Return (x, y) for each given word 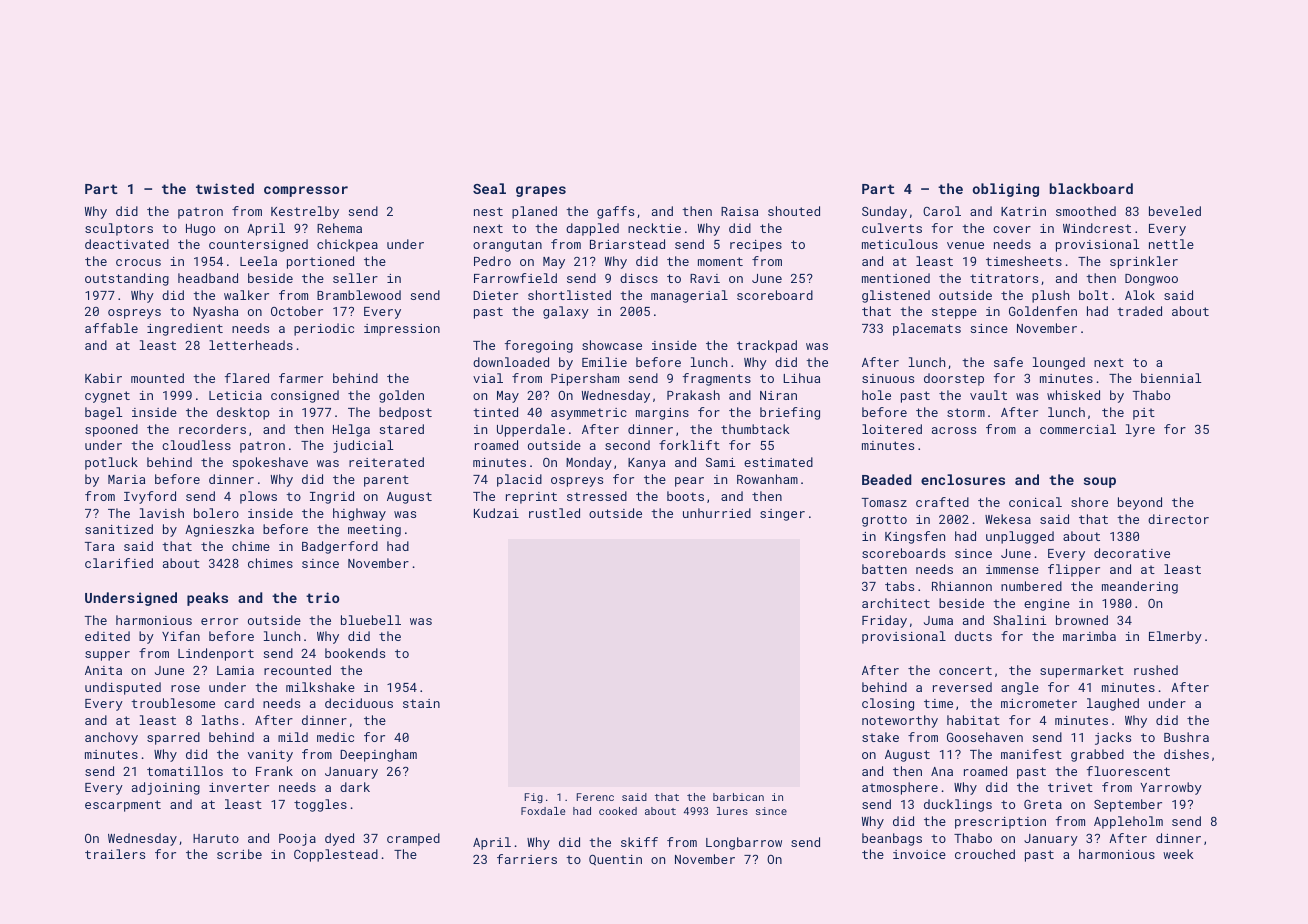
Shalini (1020, 620)
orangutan (507, 246)
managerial (689, 296)
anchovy (111, 738)
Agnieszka (219, 530)
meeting (374, 531)
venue (965, 245)
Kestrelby (305, 212)
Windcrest (1097, 228)
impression (402, 330)
